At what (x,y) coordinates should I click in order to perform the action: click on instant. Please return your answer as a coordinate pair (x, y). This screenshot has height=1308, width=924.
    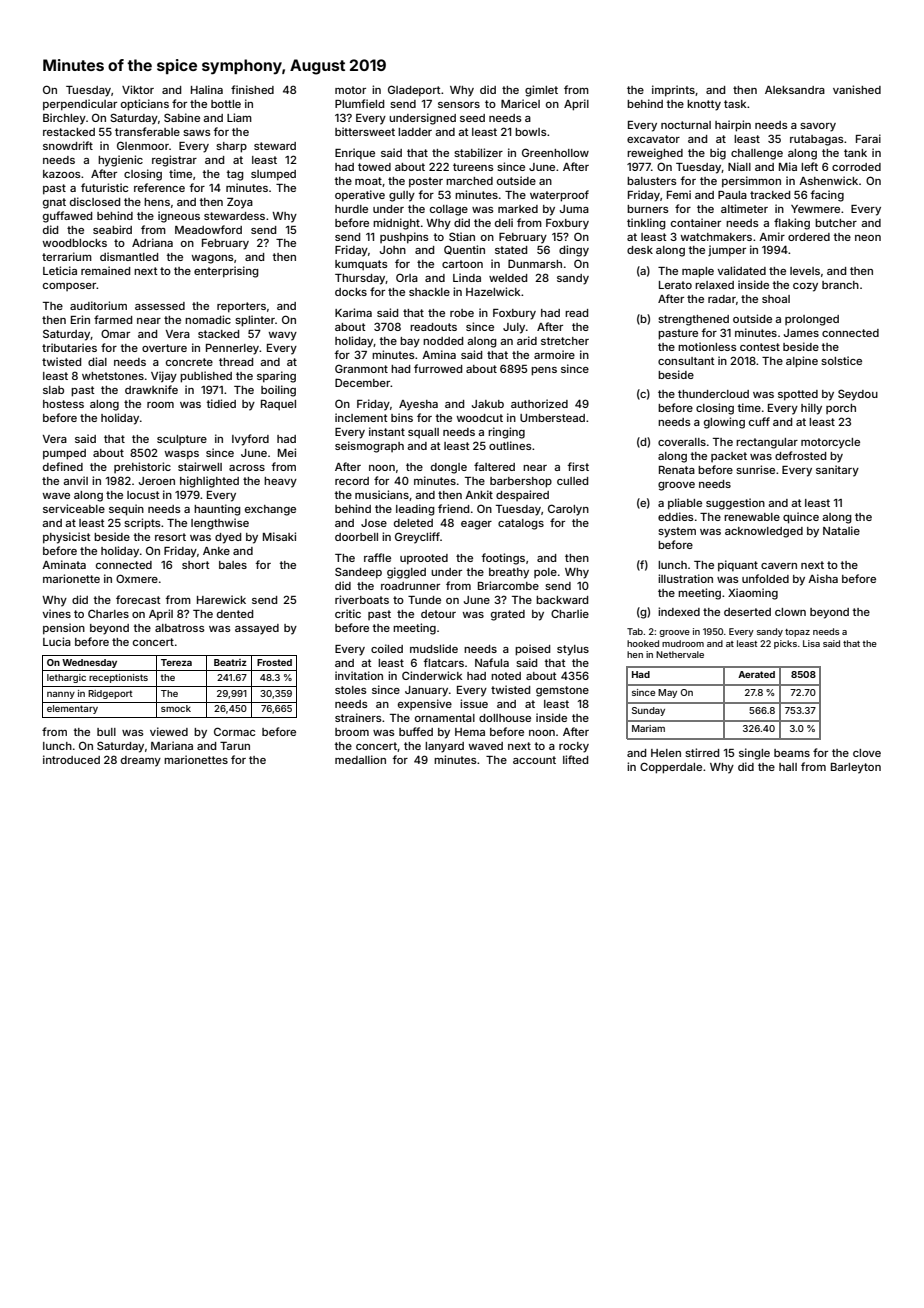
    Looking at the image, I should click on (387, 431).
